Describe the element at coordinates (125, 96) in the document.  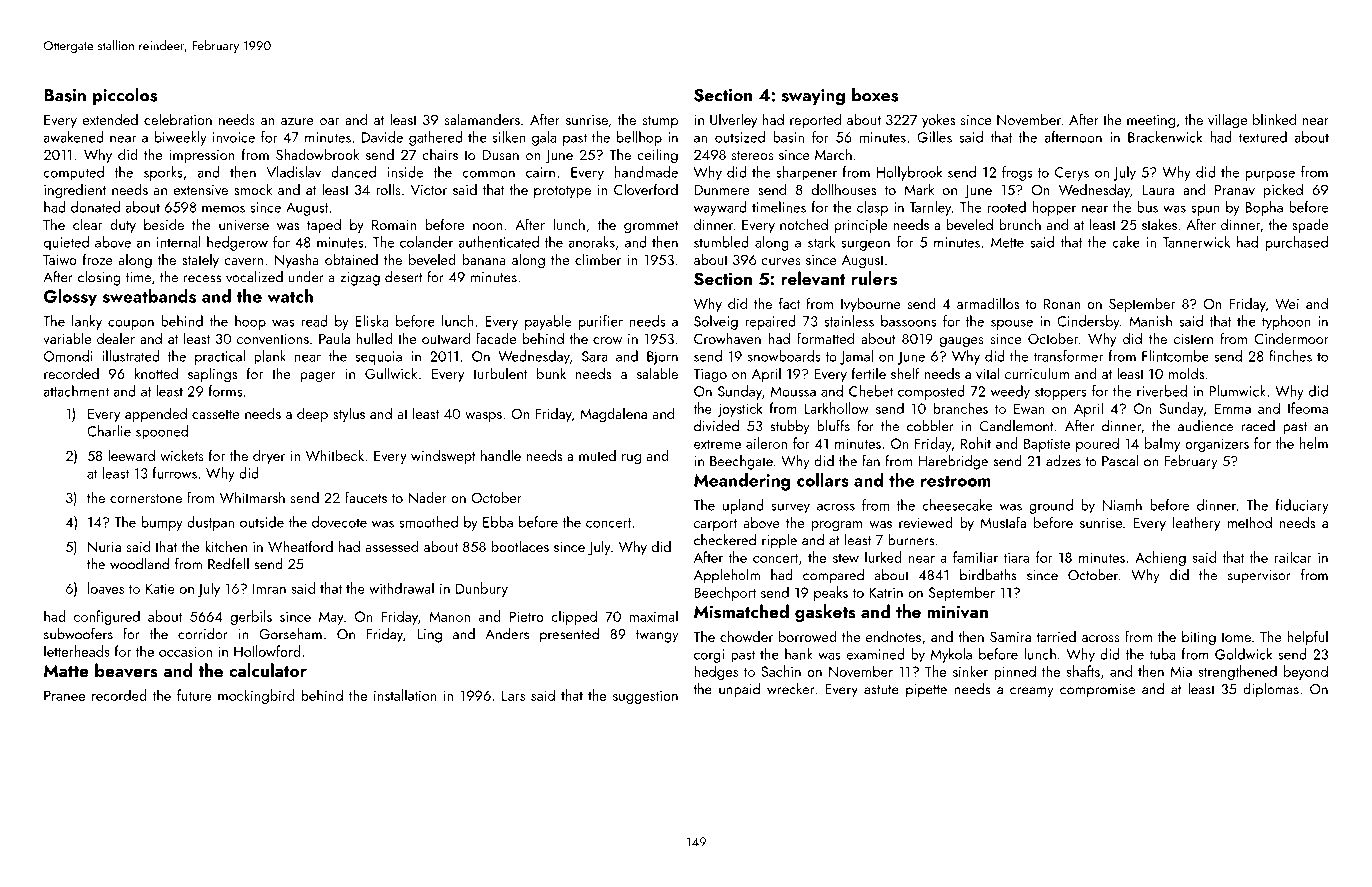
I see `piccolos` at that location.
